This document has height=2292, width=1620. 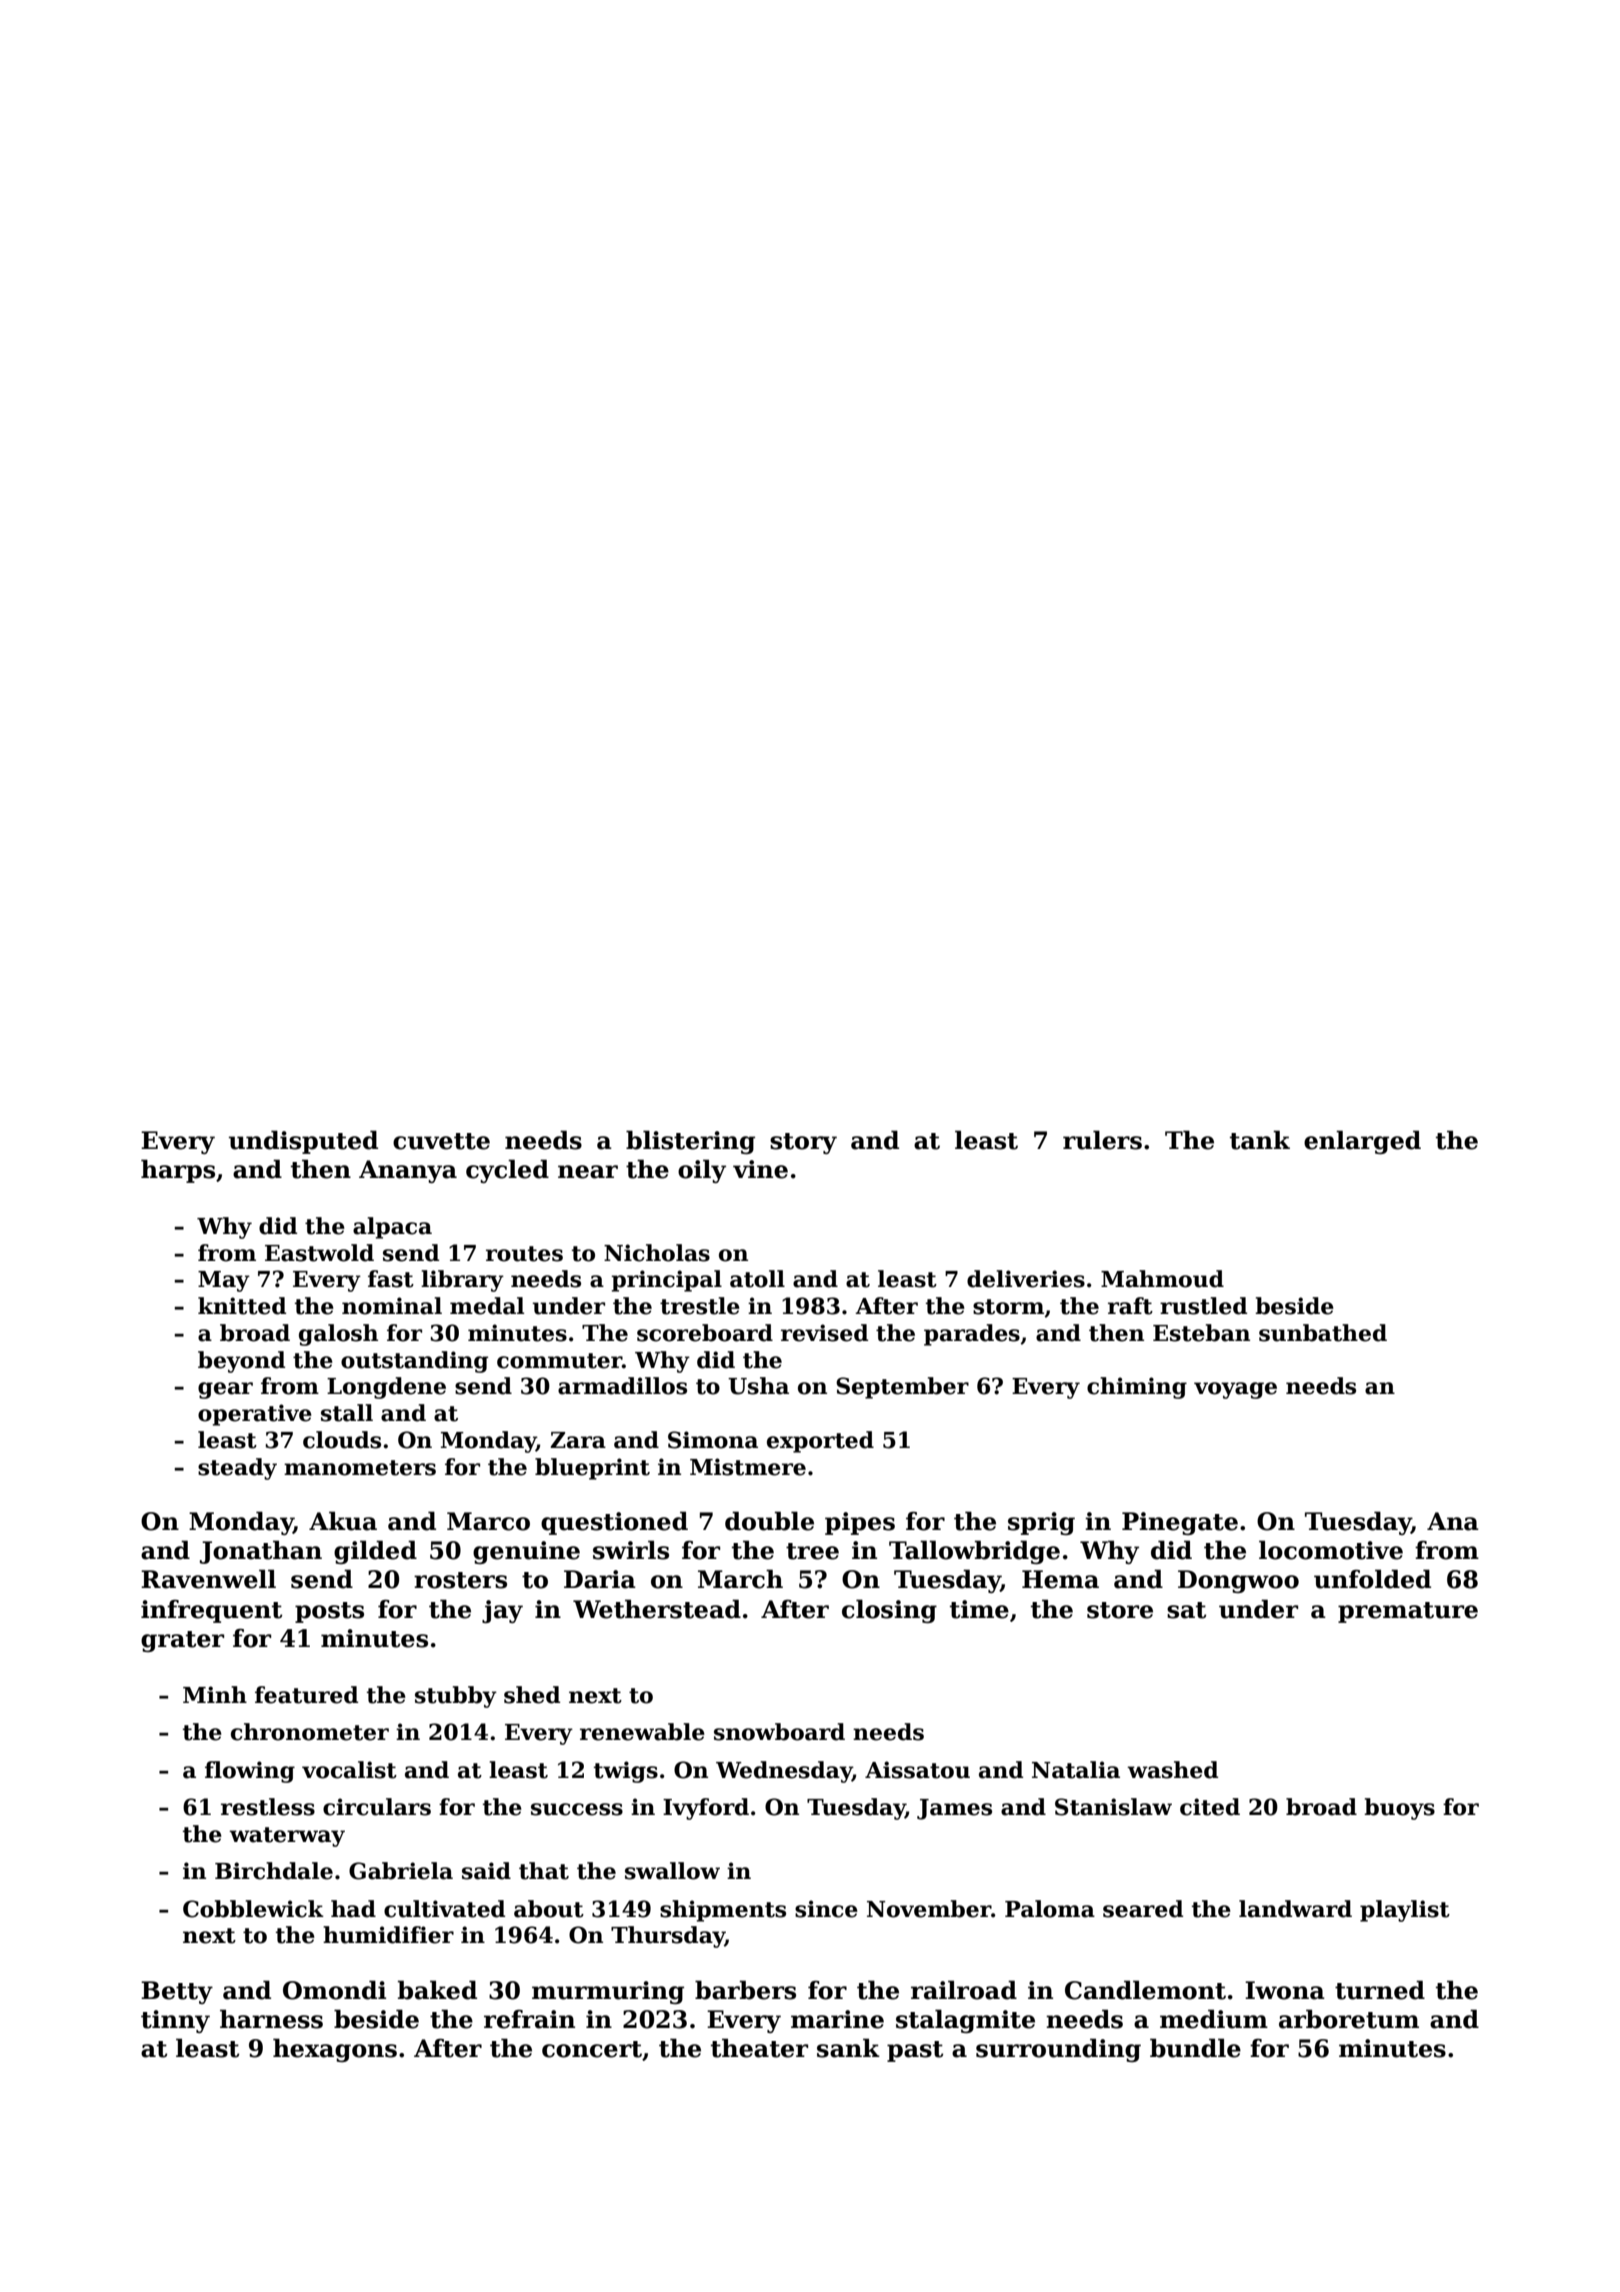 What do you see at coordinates (1362, 1142) in the document?
I see `enlarged` at bounding box center [1362, 1142].
